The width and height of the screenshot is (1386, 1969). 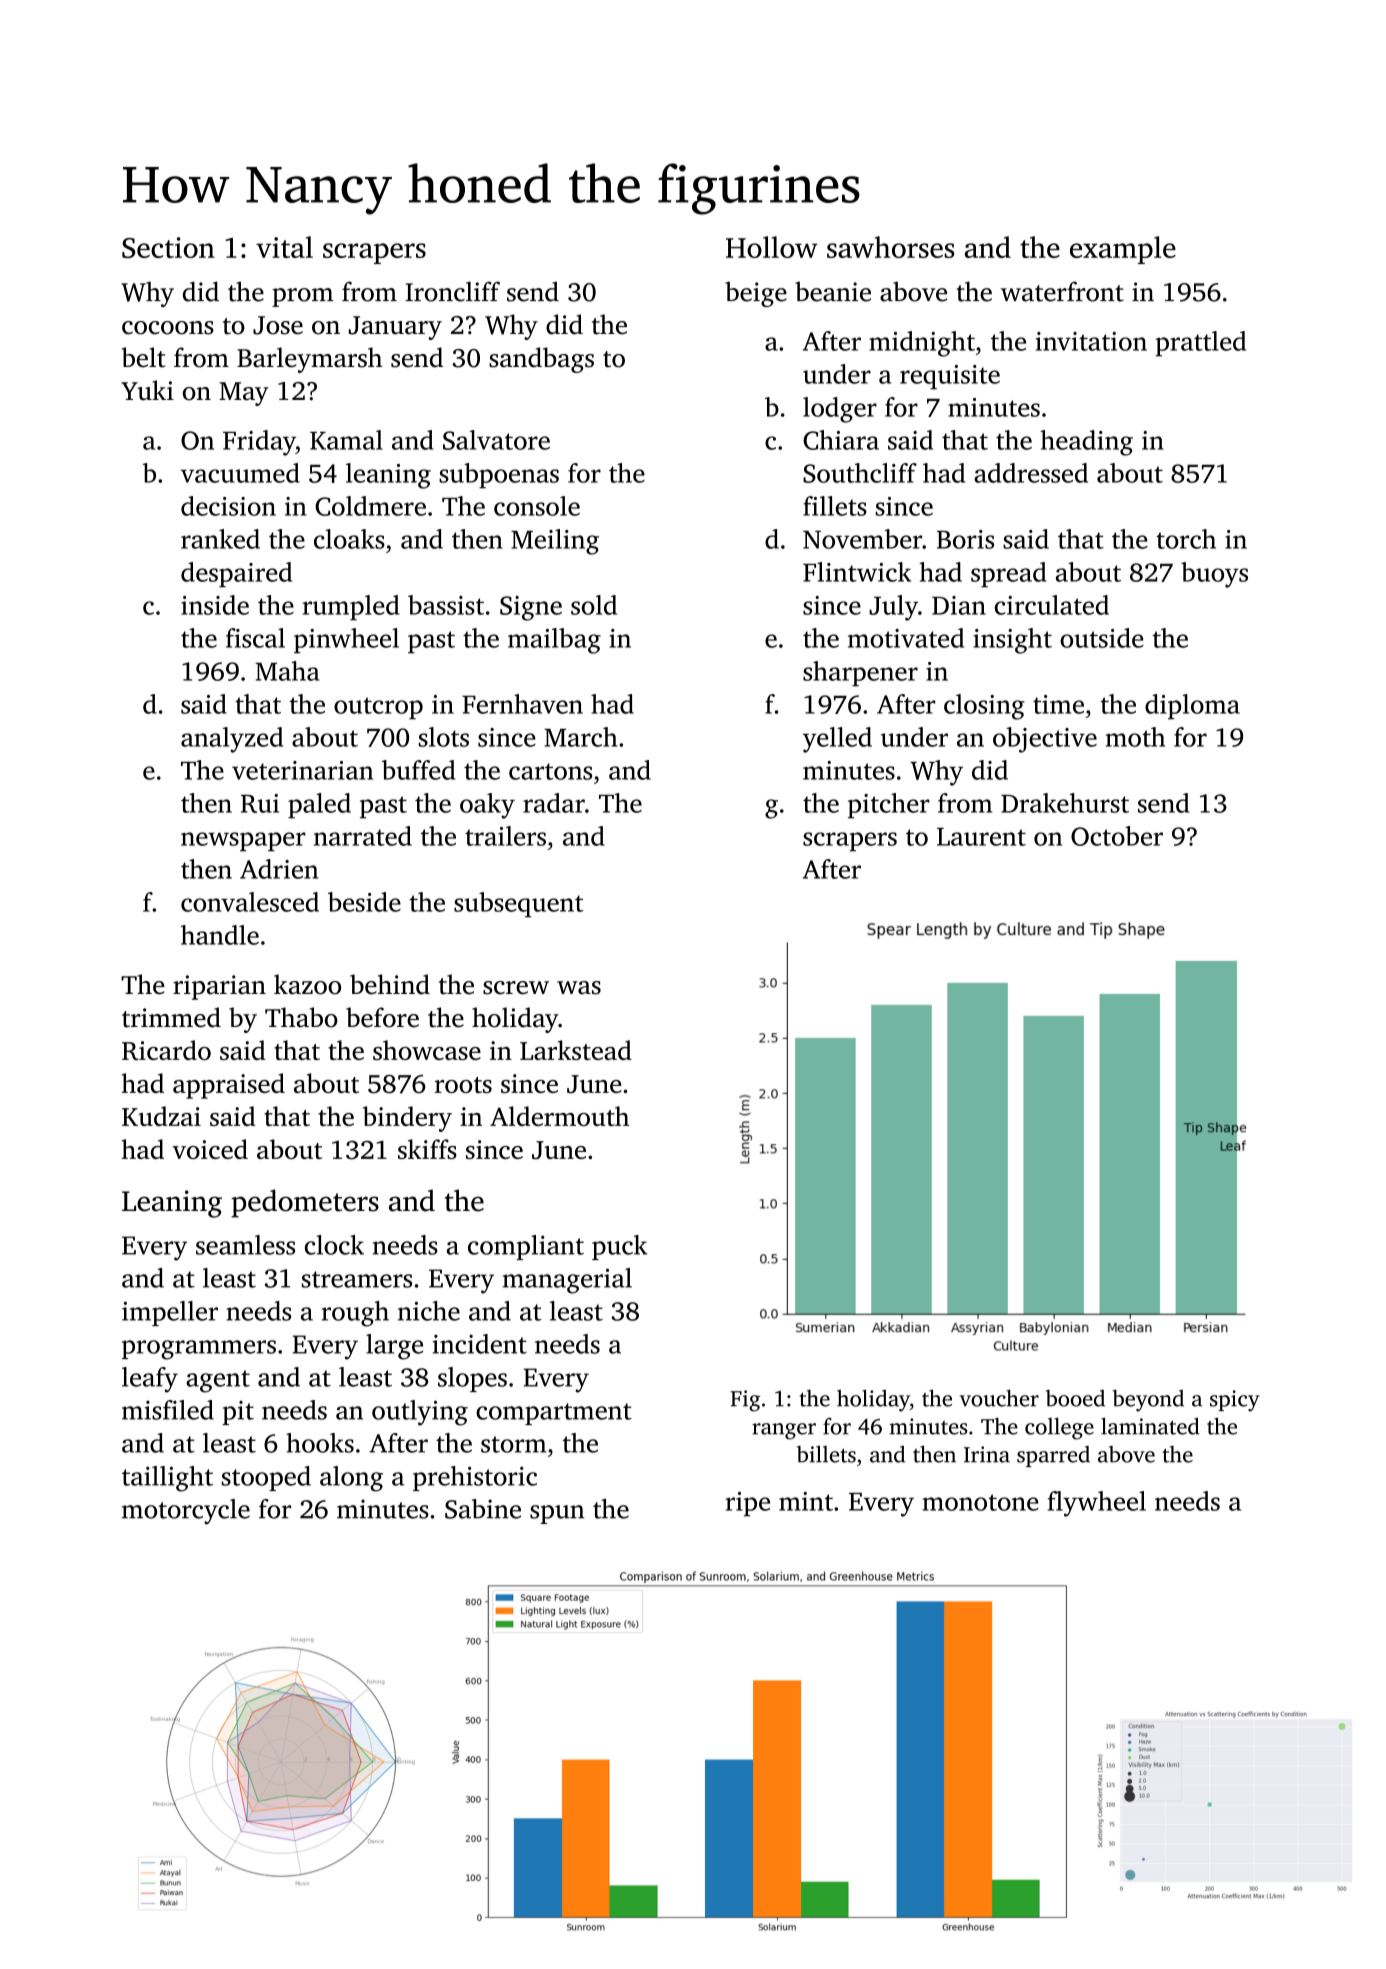 I want to click on vital, so click(x=284, y=247).
